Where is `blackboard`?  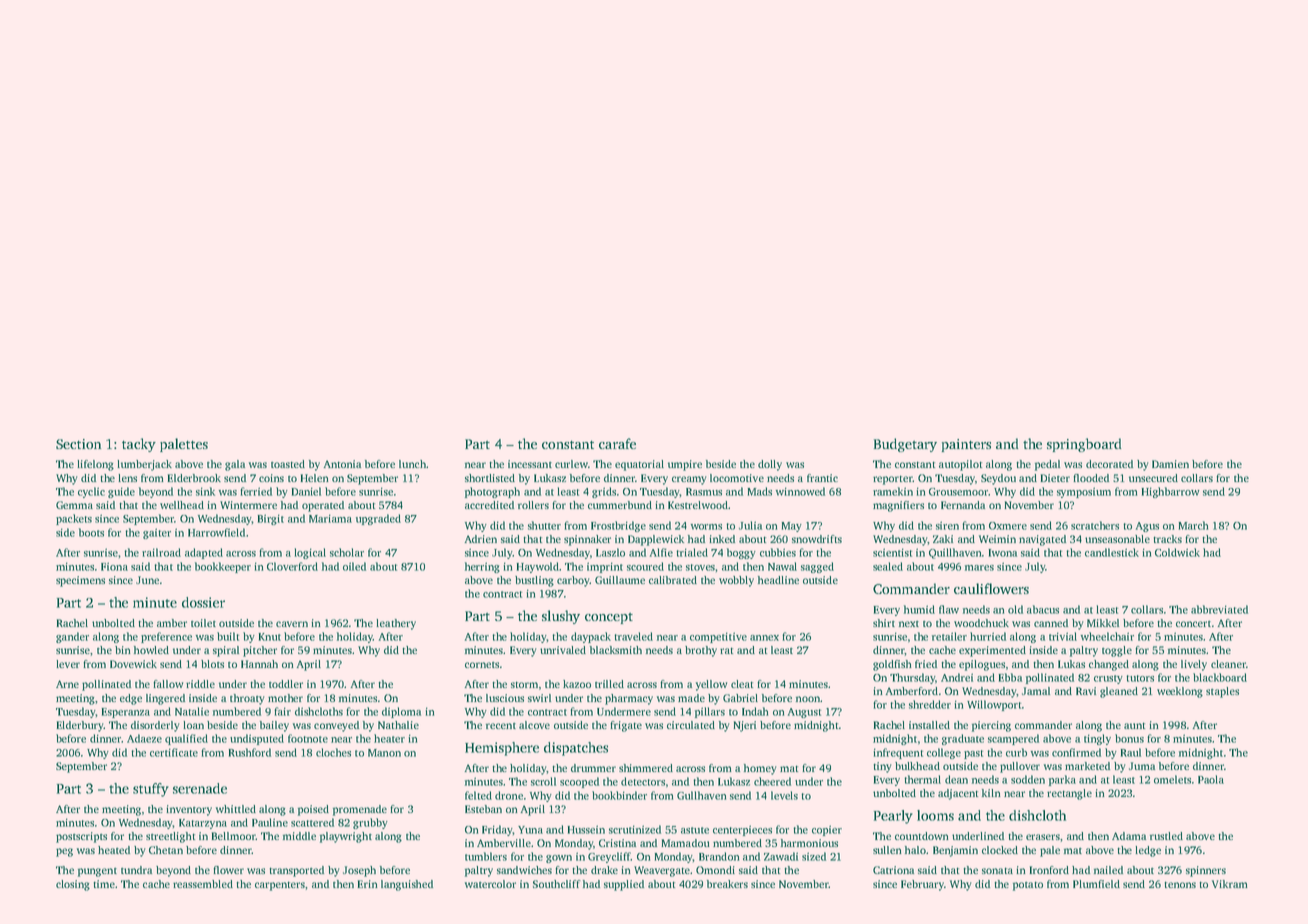 blackboard is located at coordinates (1220, 677).
